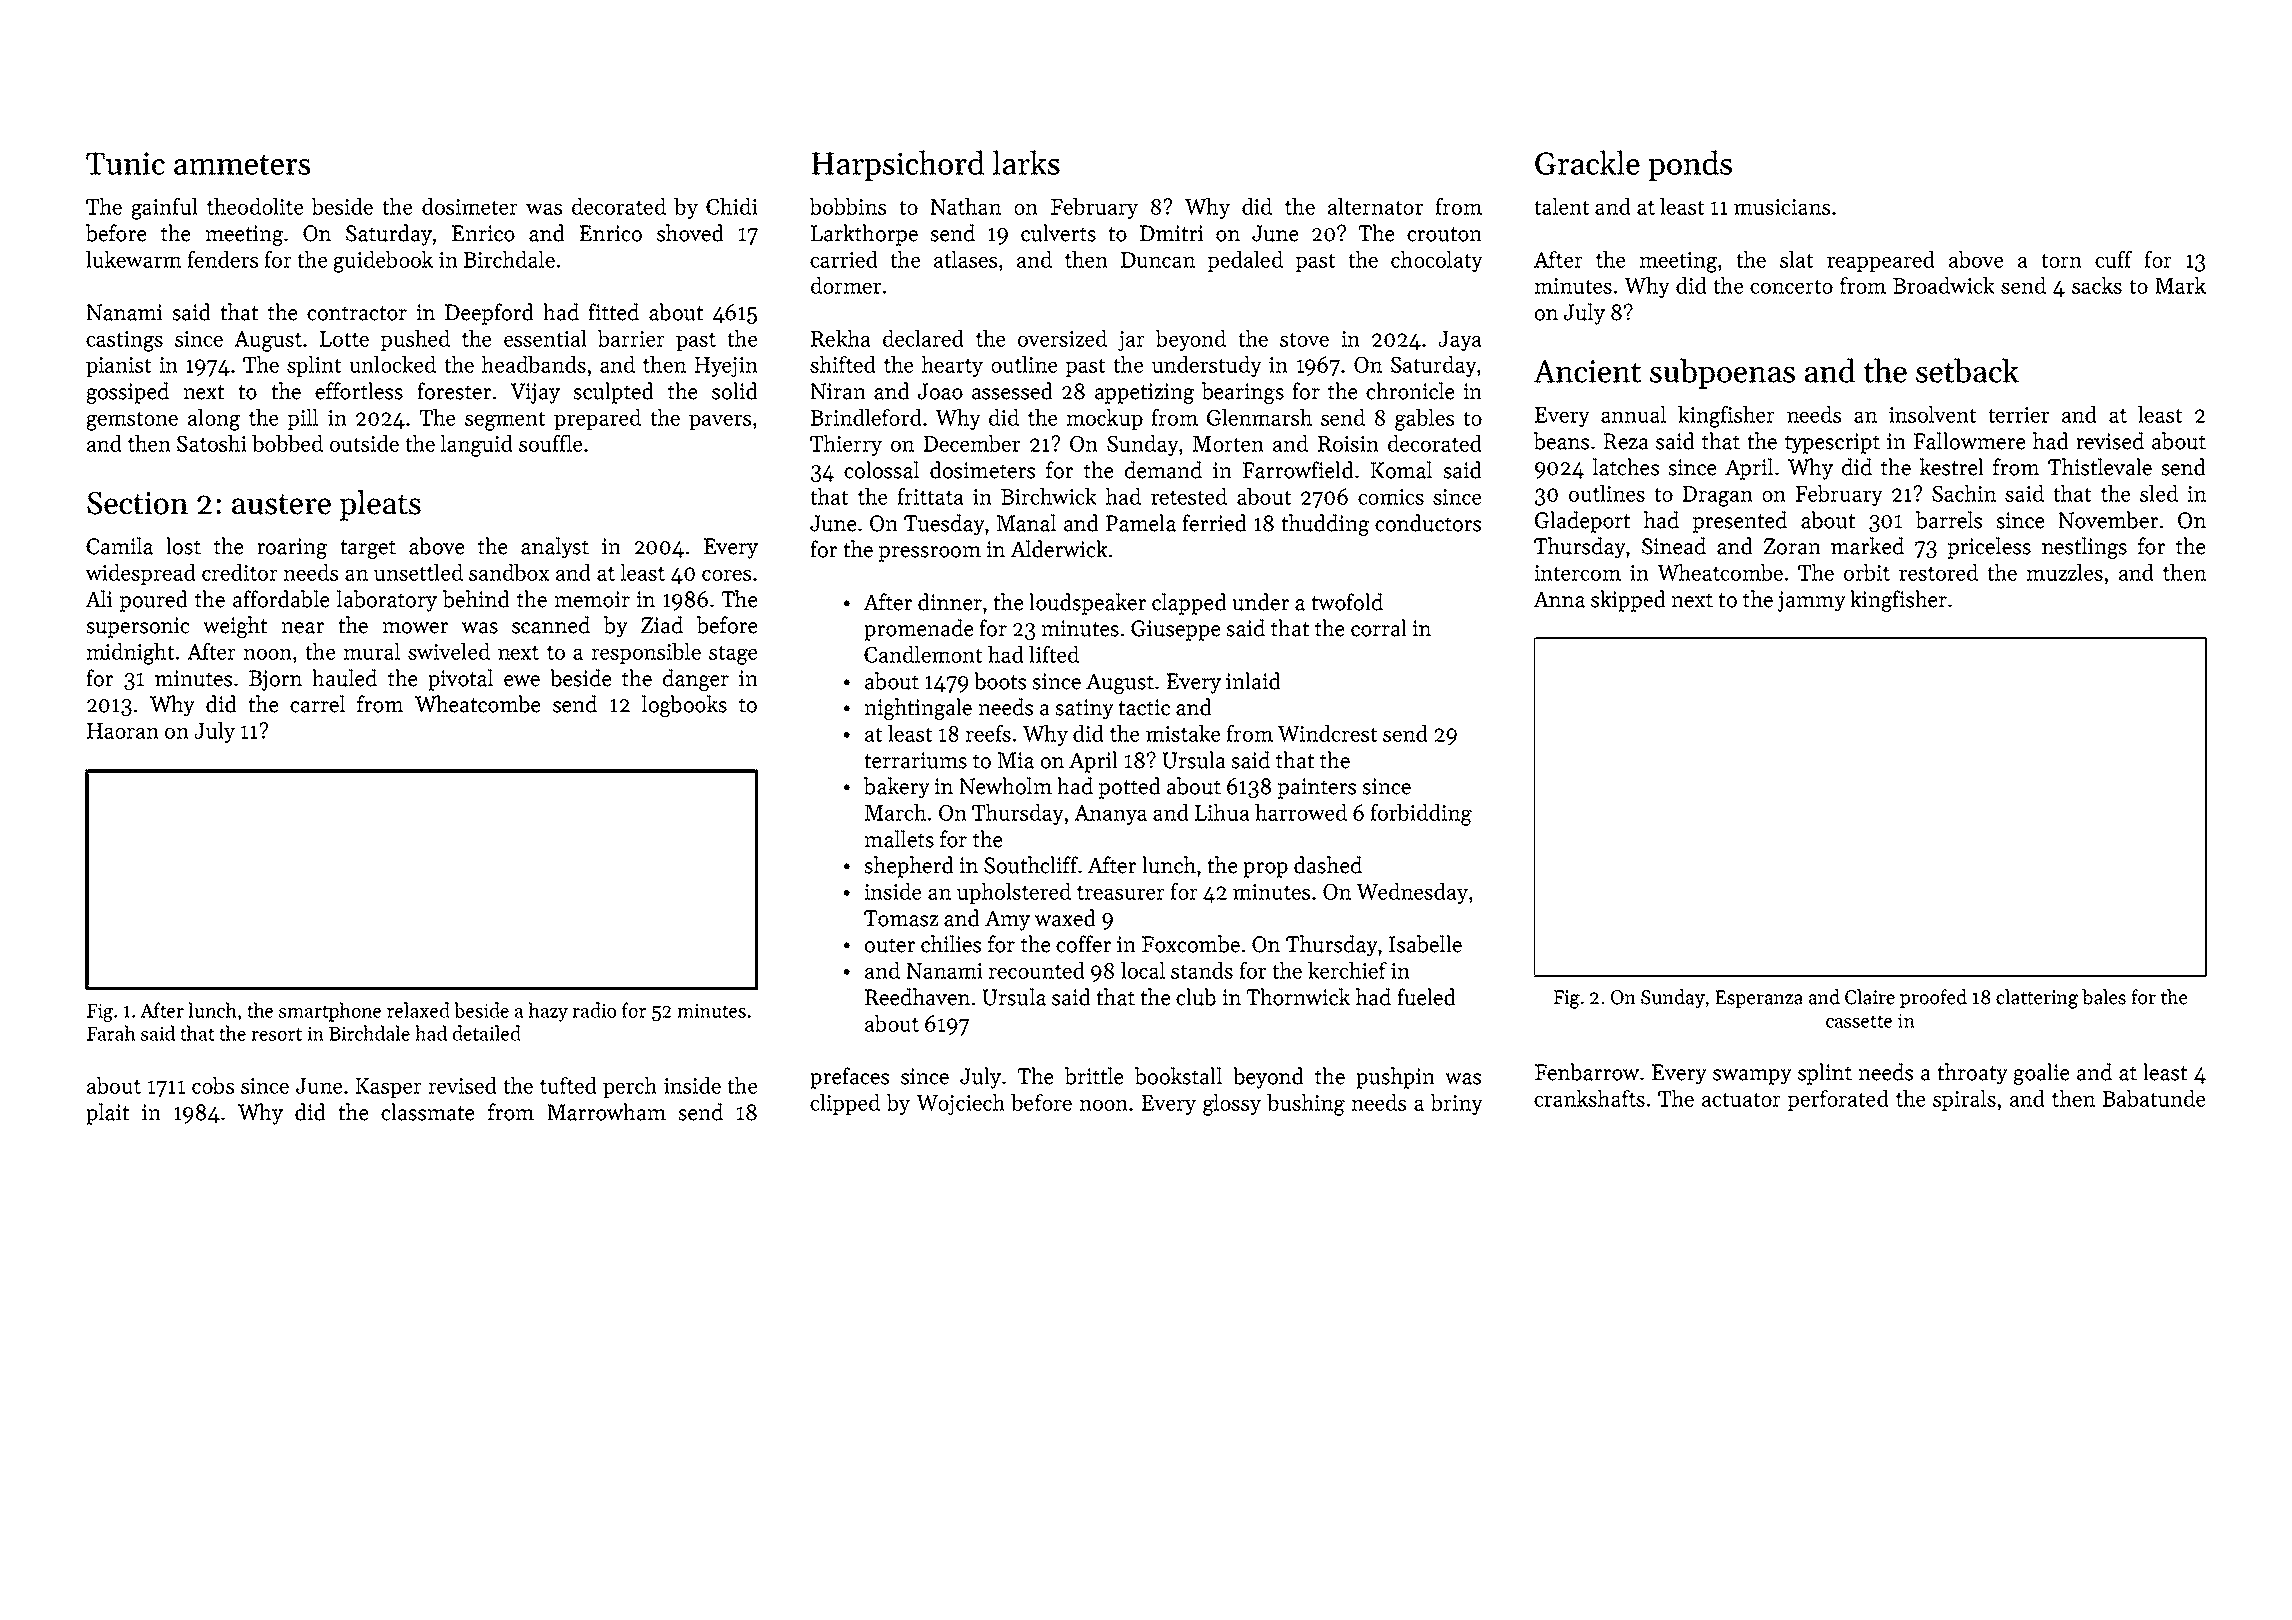 The width and height of the document is (2292, 1620). What do you see at coordinates (1026, 162) in the document?
I see `larks` at bounding box center [1026, 162].
